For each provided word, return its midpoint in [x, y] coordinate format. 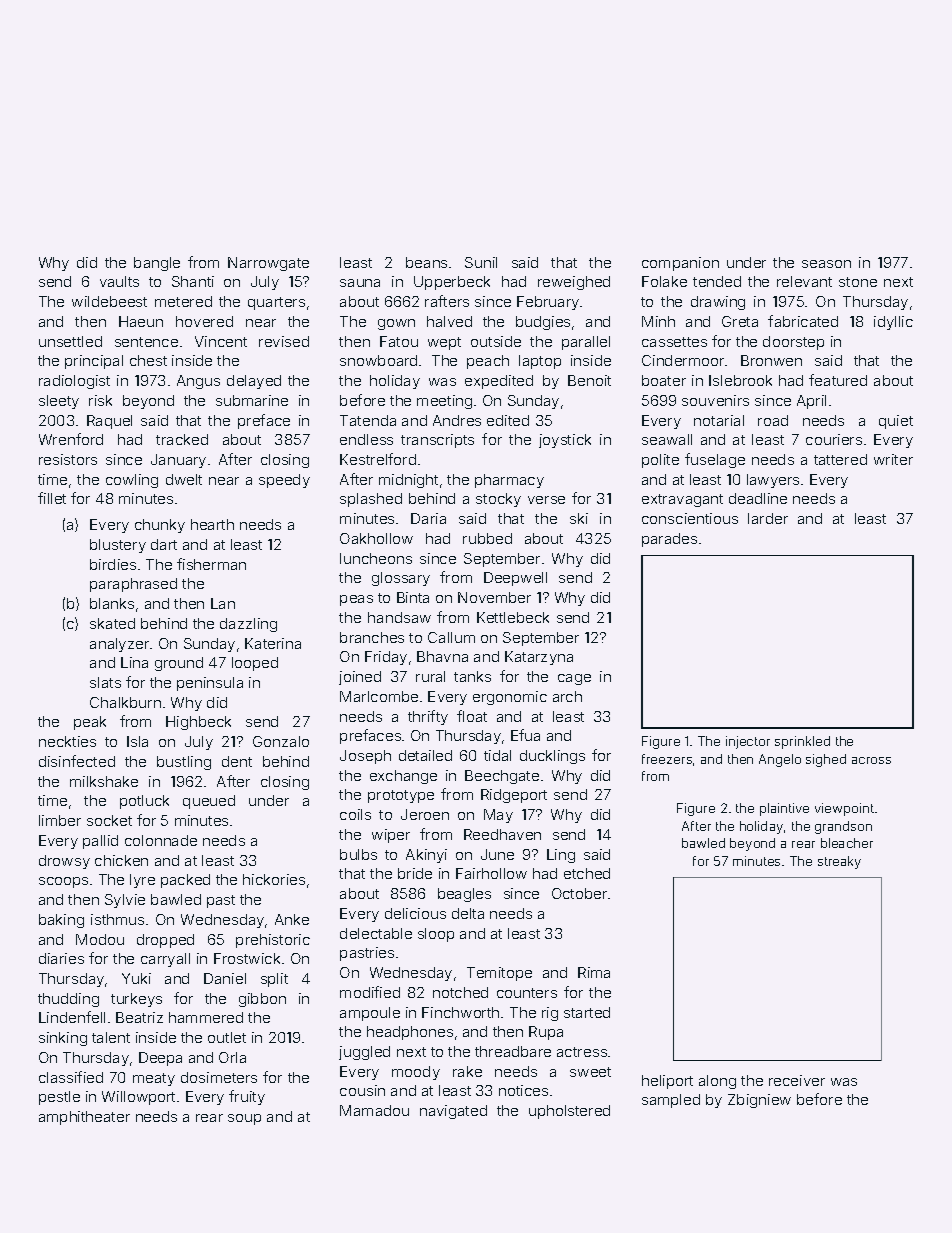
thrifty [428, 717]
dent [237, 761]
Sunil [481, 262]
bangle [157, 264]
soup [244, 1119]
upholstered [569, 1112]
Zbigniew [759, 1101]
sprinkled [802, 742]
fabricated [803, 321]
